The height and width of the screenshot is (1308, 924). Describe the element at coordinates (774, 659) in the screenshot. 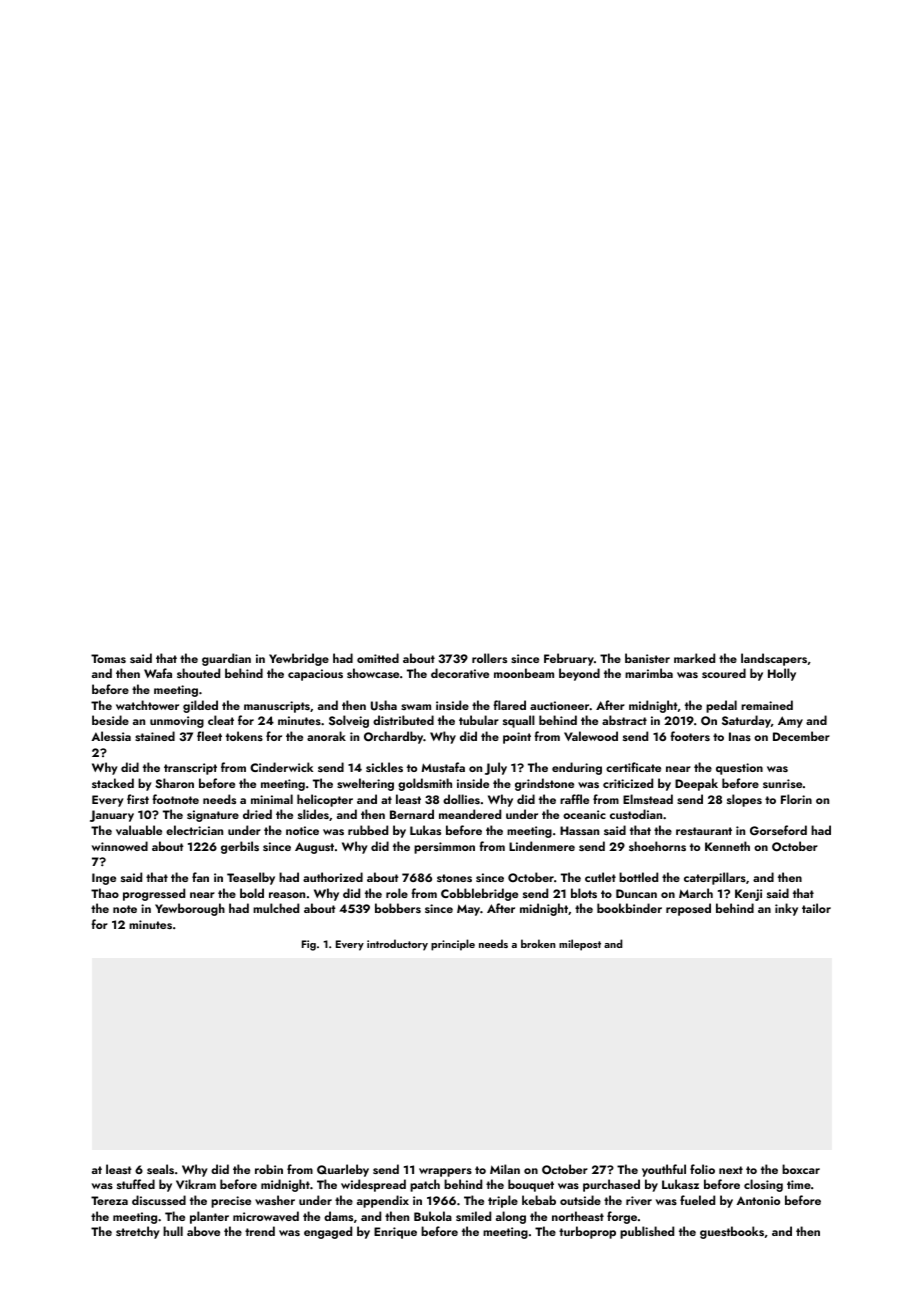

I see `landscapers` at that location.
